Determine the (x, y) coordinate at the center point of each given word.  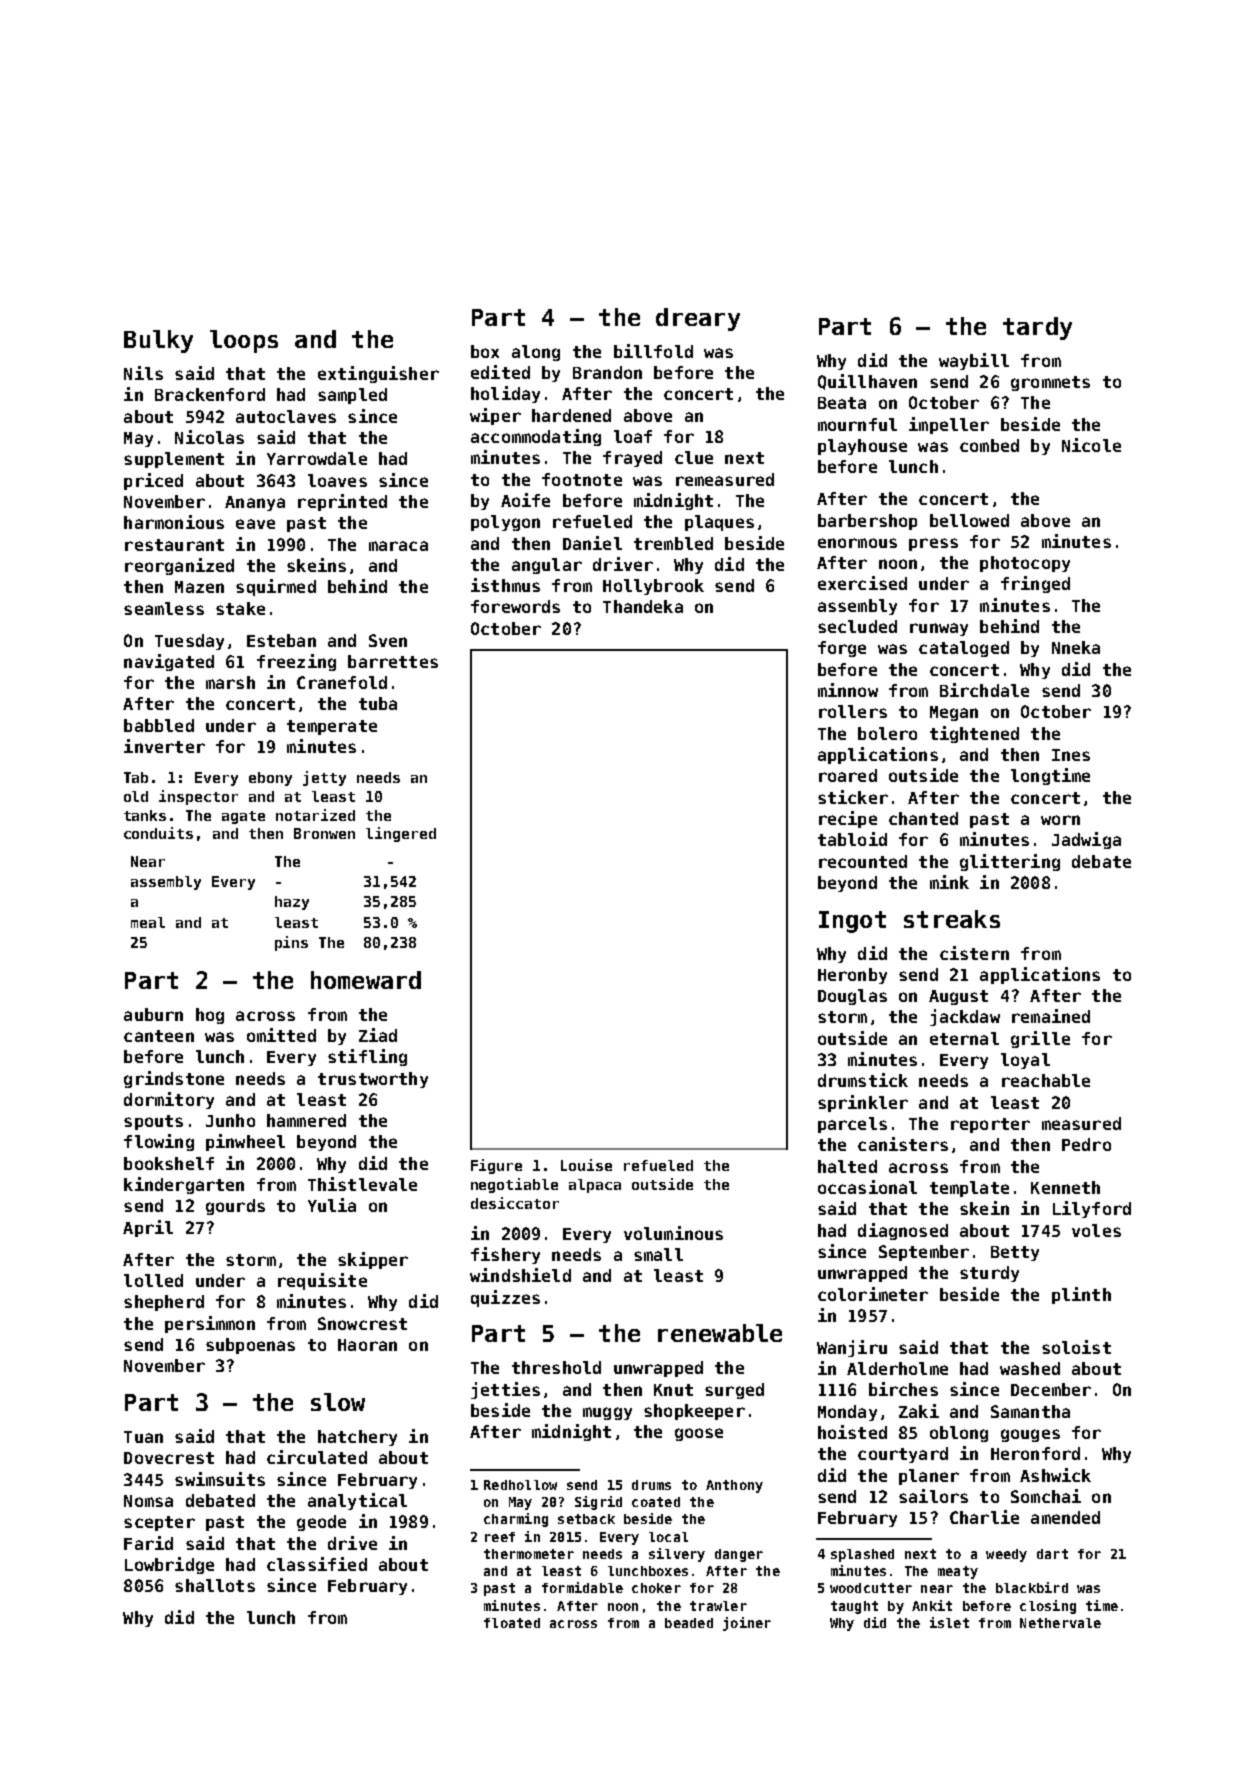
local (668, 1537)
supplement (174, 460)
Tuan (143, 1437)
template (969, 1189)
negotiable (514, 1185)
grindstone (174, 1079)
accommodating (536, 437)
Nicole (1091, 445)
